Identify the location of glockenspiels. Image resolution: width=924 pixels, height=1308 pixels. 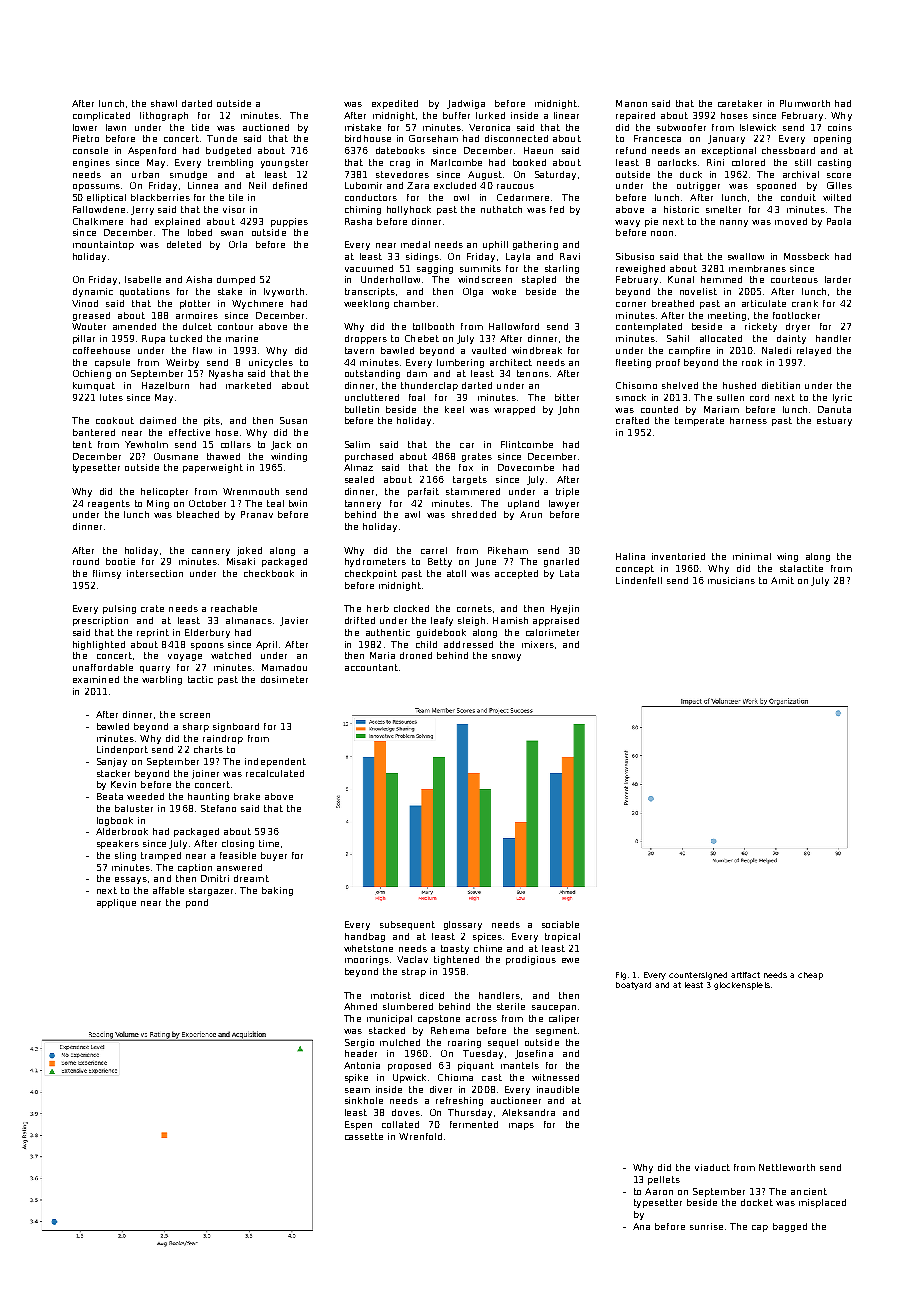
(742, 986).
